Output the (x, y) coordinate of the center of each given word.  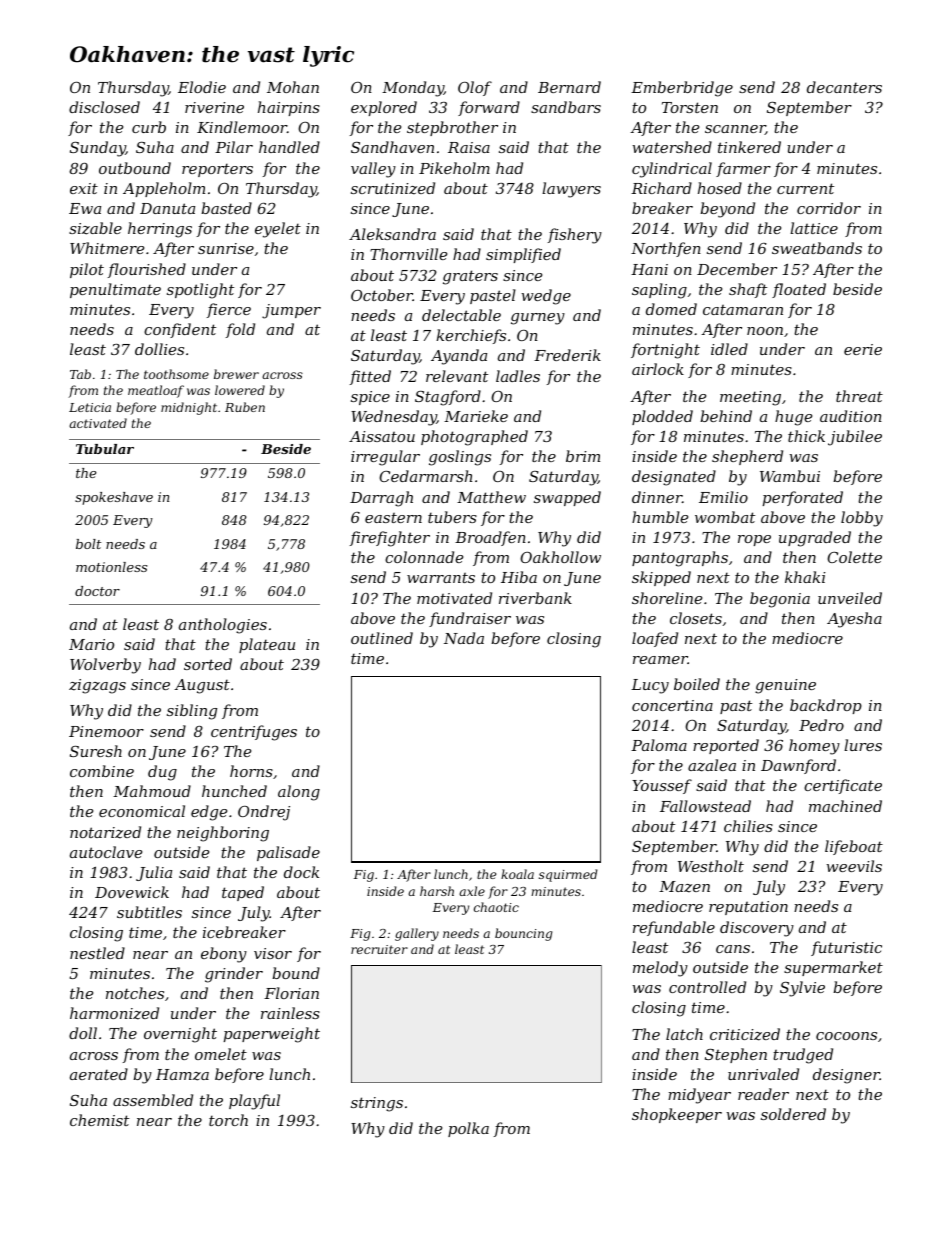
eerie (863, 349)
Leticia (90, 407)
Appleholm (164, 189)
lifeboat (854, 847)
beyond (727, 210)
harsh (437, 891)
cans (733, 949)
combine (102, 771)
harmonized (114, 1013)
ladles (518, 376)
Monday (413, 89)
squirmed (568, 875)
